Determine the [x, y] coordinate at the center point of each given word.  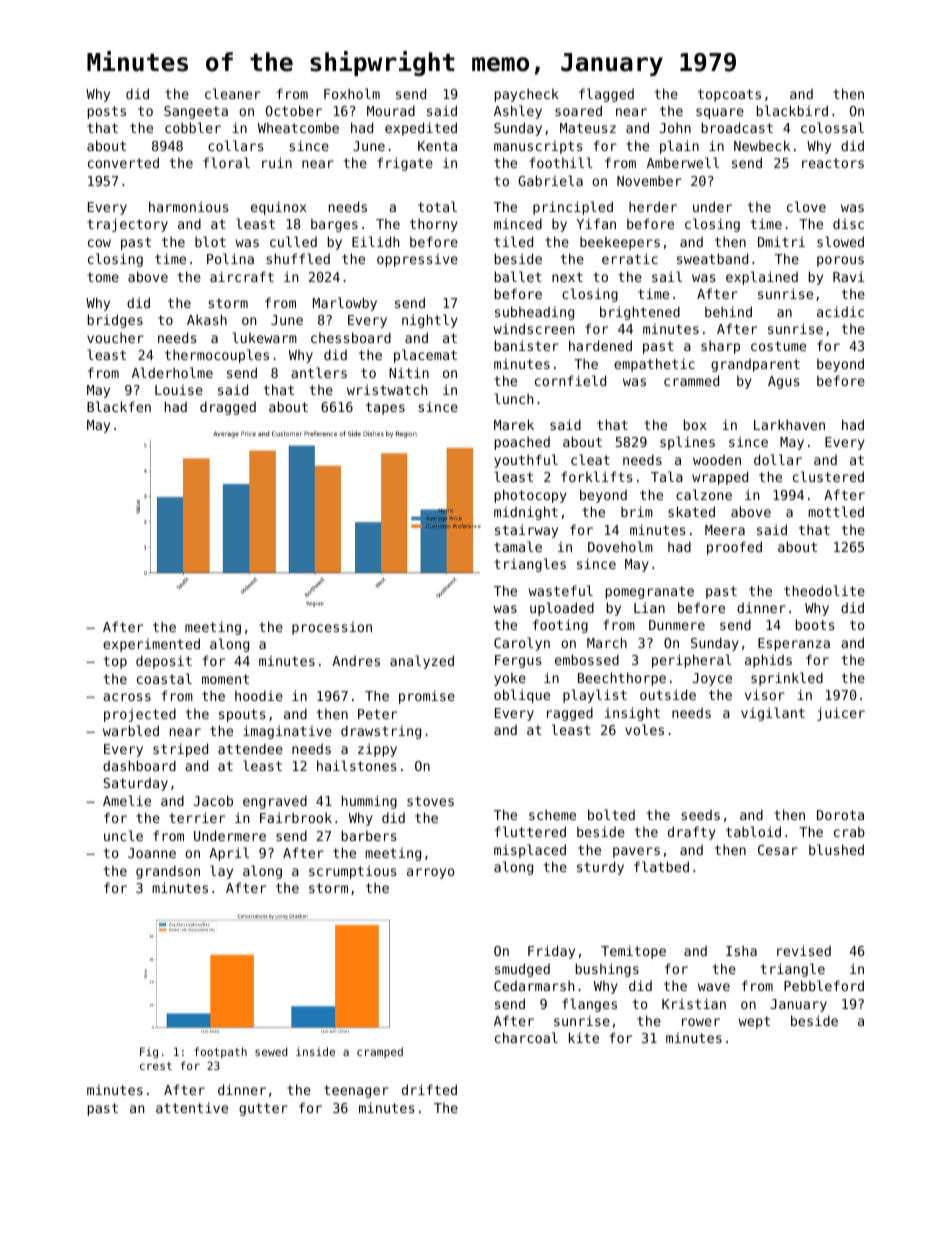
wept [754, 1022]
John [675, 127]
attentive [192, 1107]
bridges [115, 321]
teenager [356, 1091]
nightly [430, 321]
